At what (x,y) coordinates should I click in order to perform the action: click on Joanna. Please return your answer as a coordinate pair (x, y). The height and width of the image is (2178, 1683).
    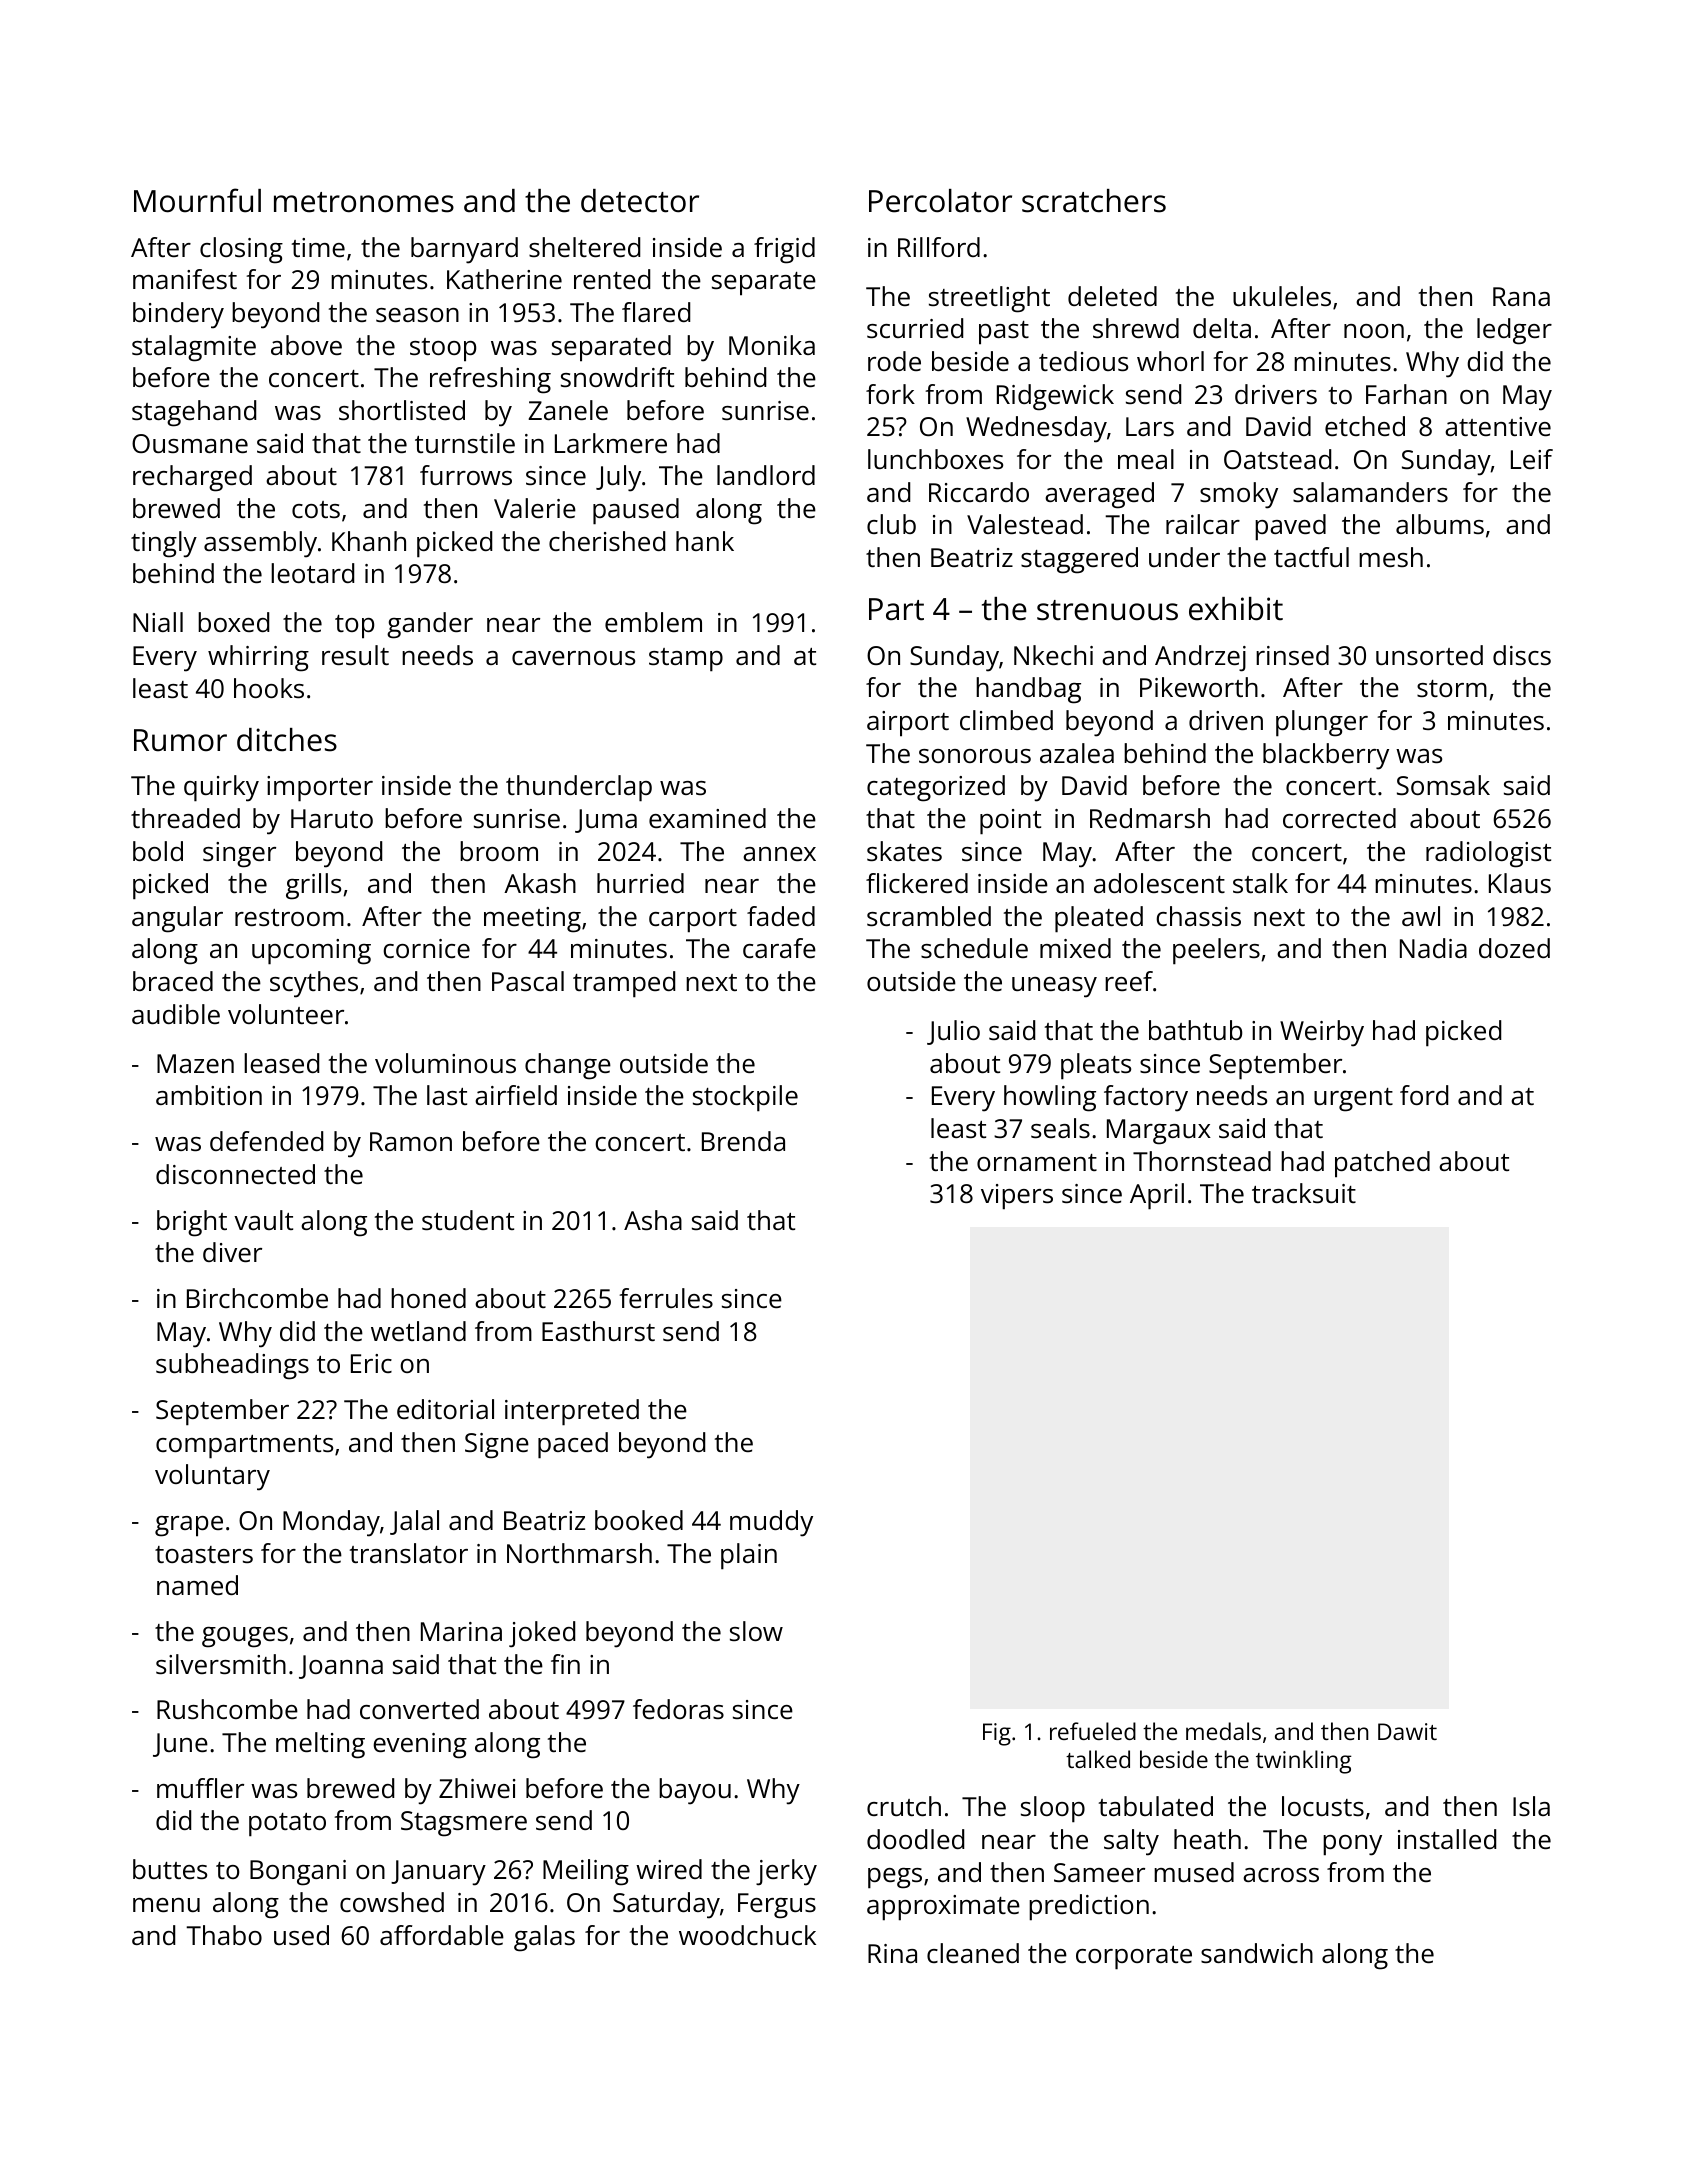
    Looking at the image, I should click on (341, 1667).
